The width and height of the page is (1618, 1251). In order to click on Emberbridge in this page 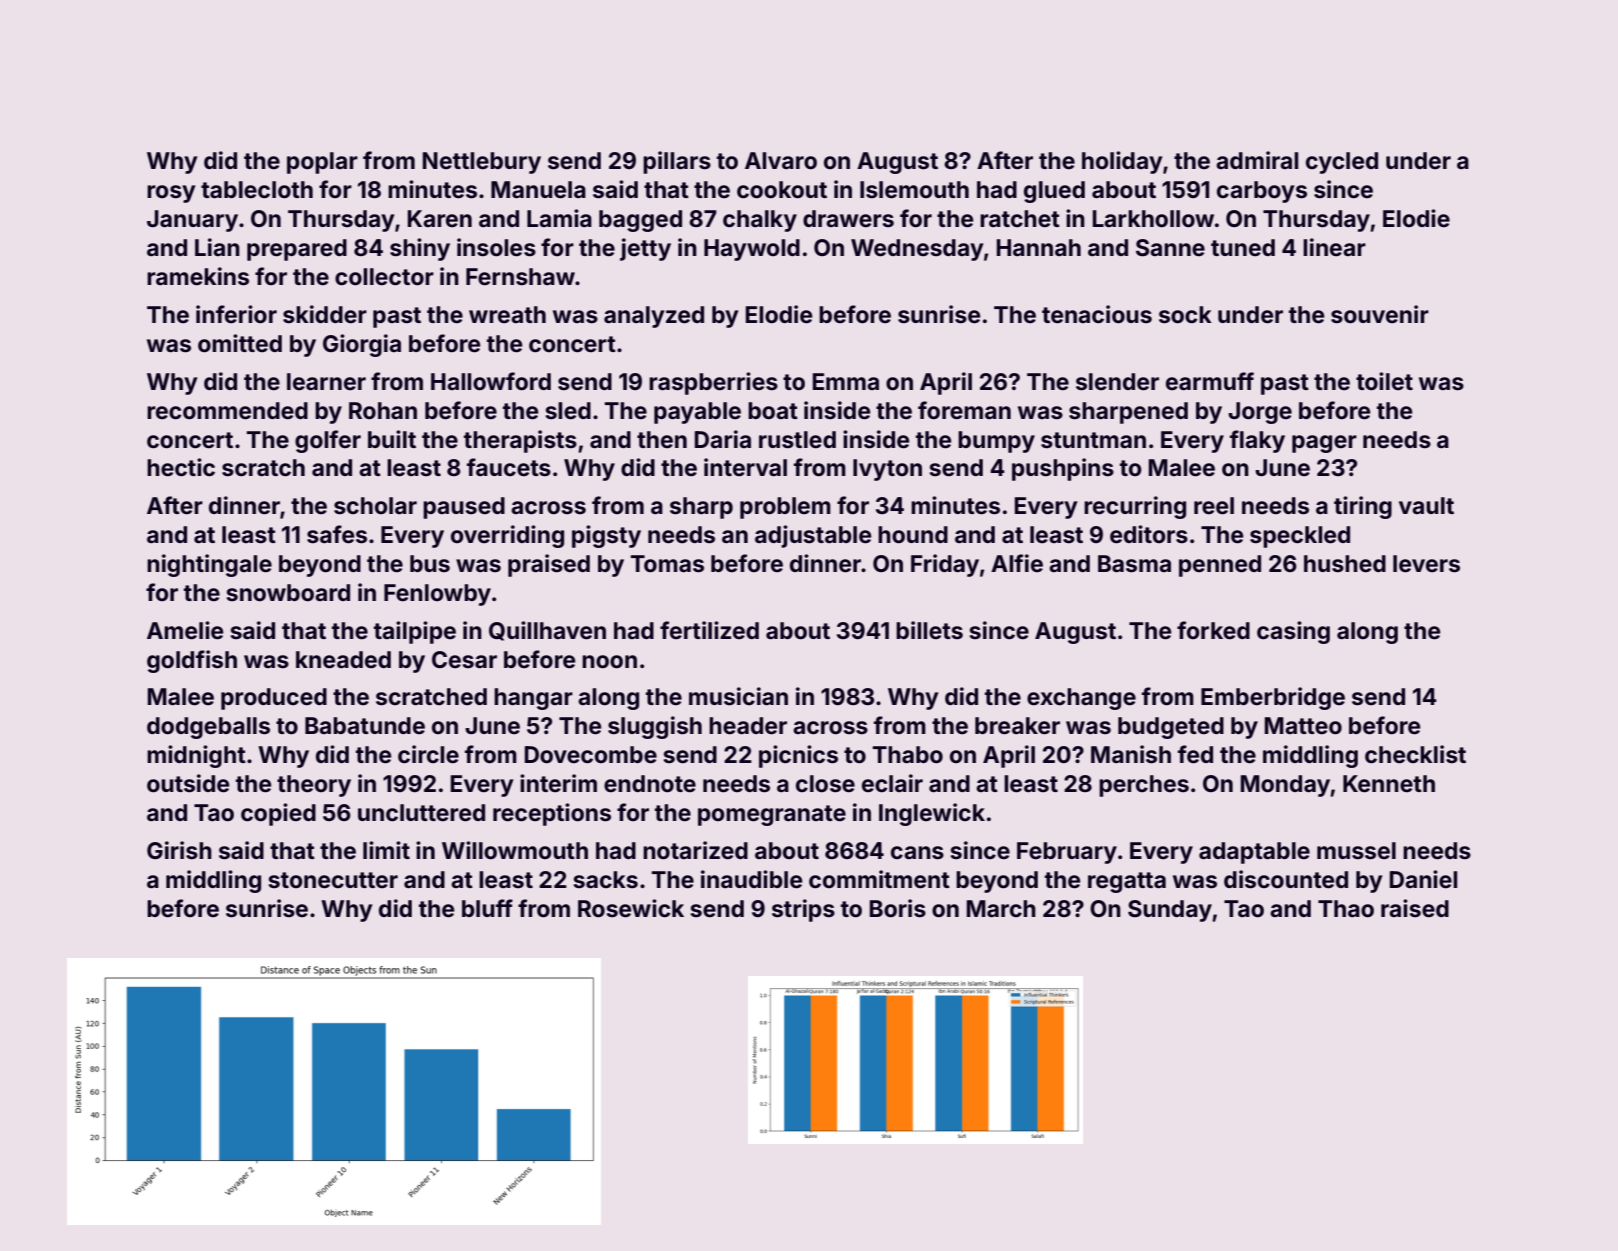, I will do `click(1273, 698)`.
